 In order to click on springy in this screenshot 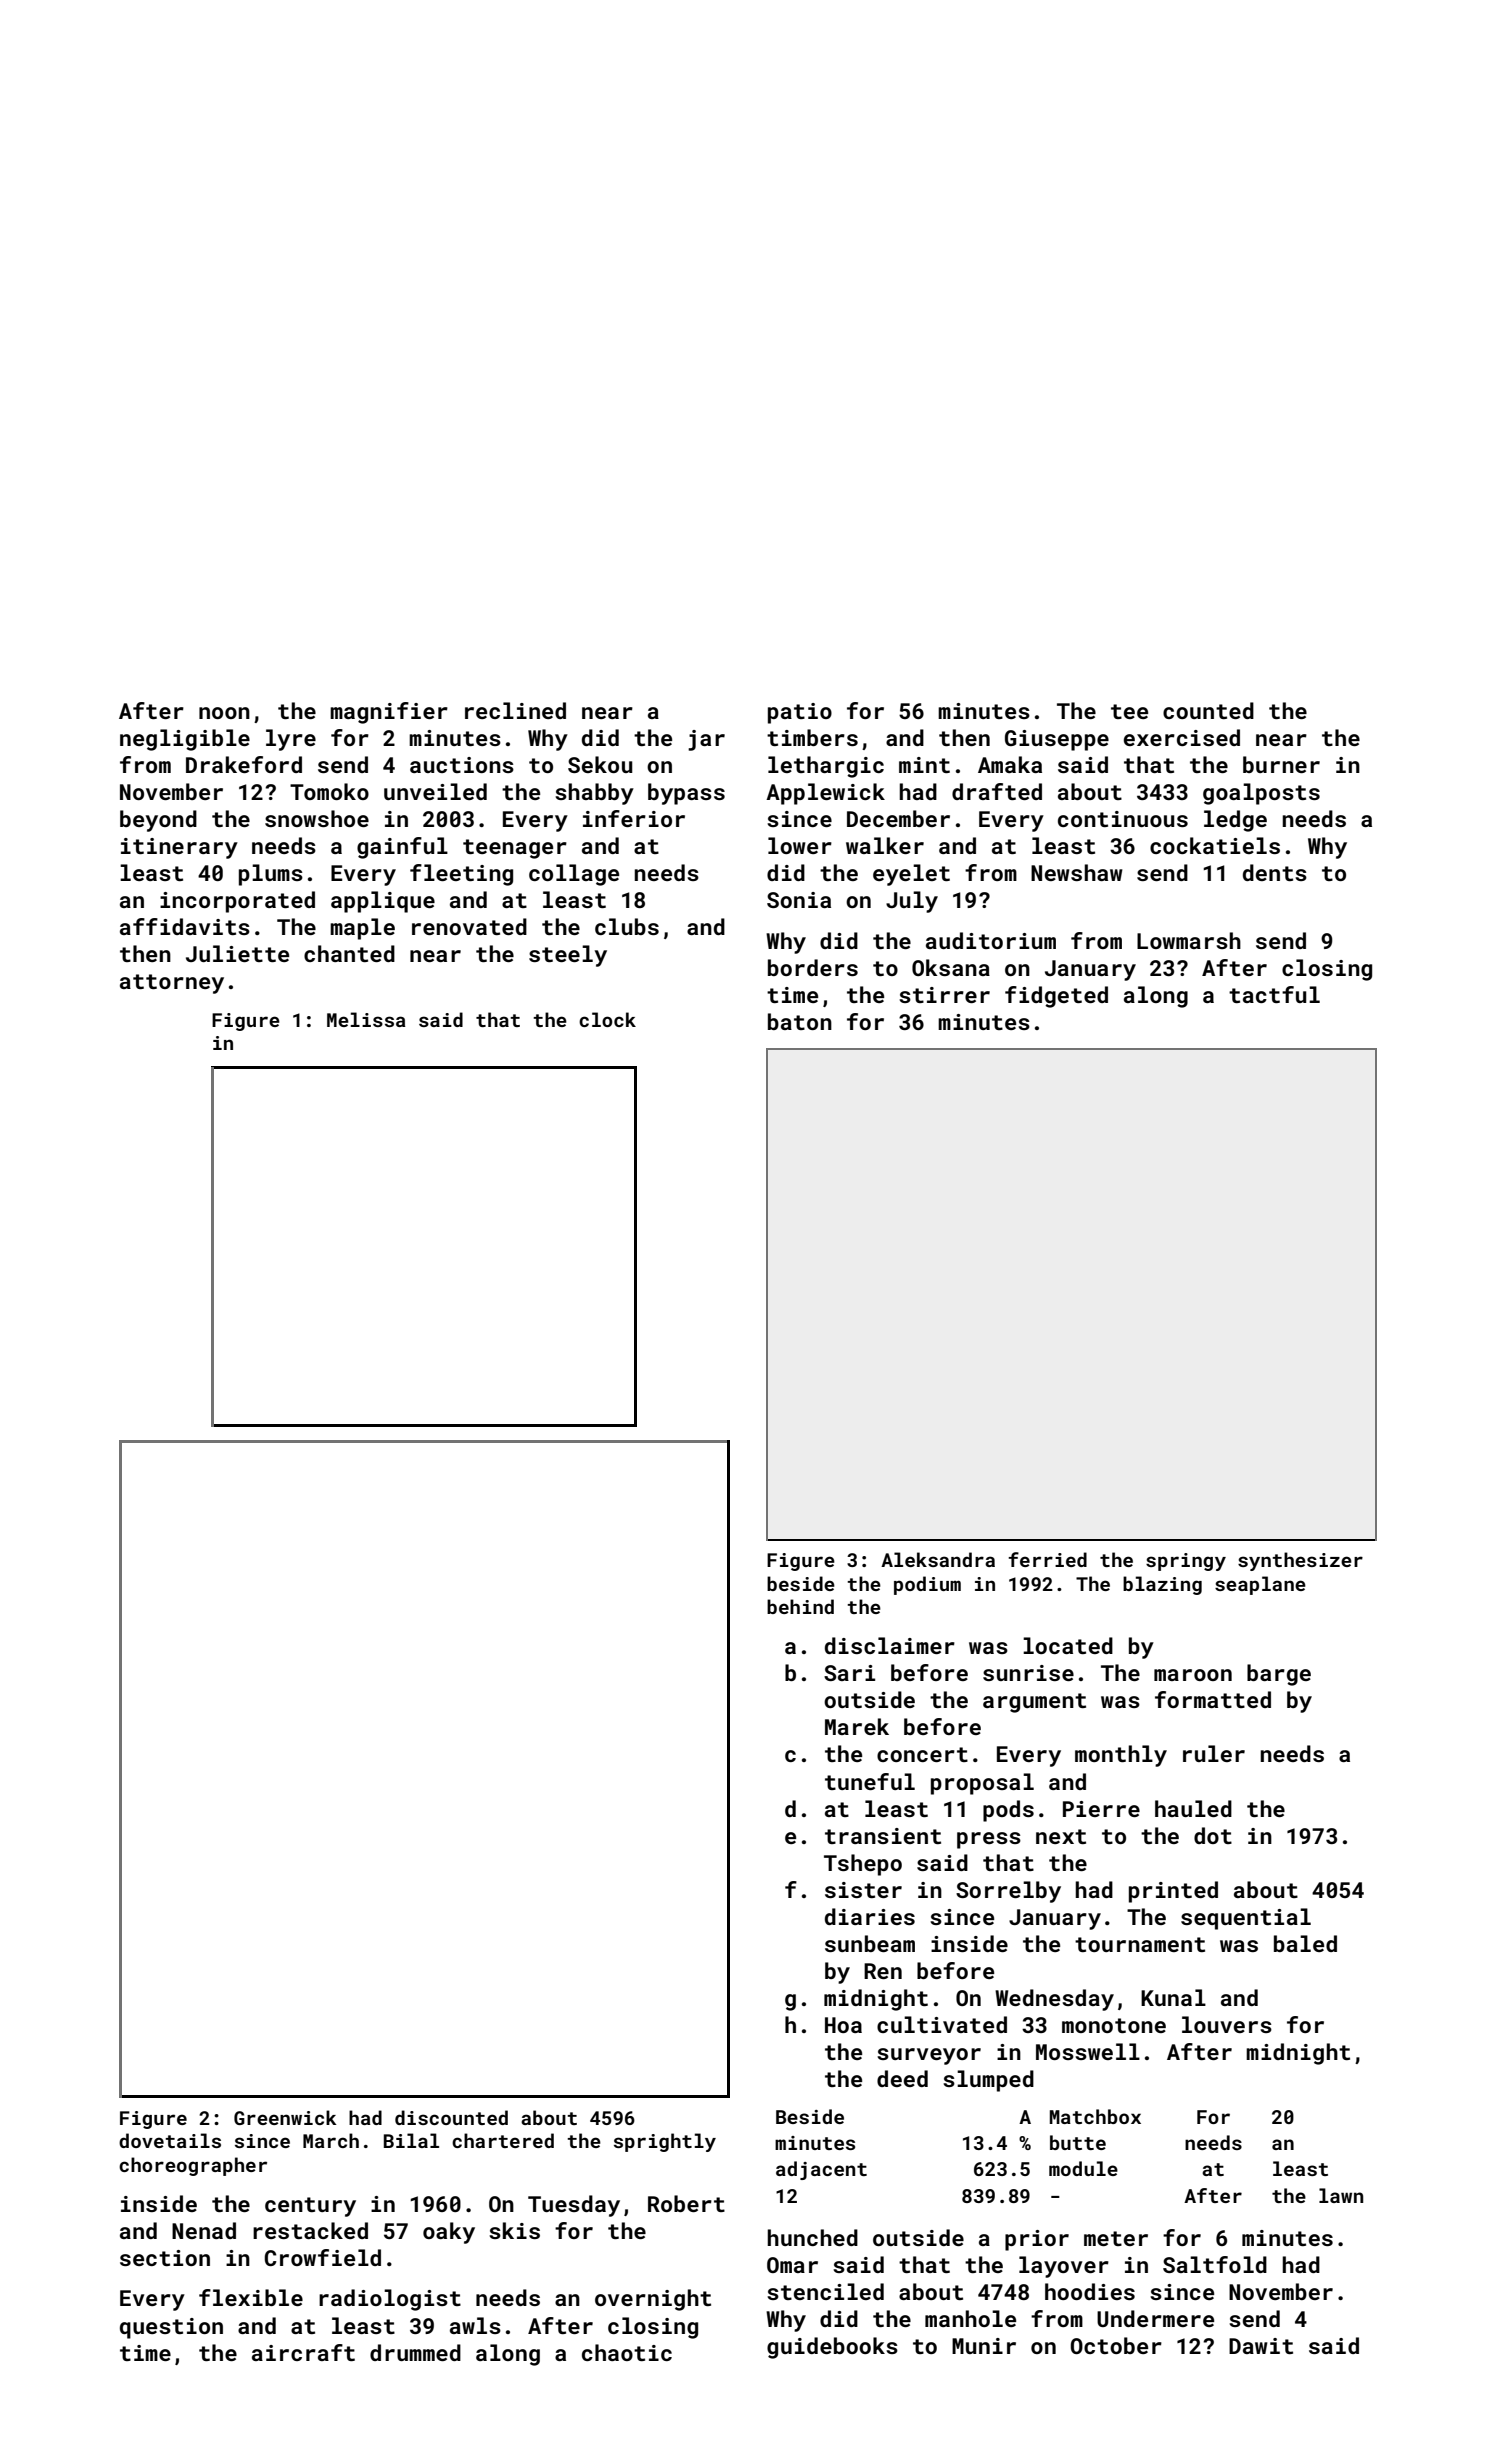, I will do `click(1186, 1562)`.
